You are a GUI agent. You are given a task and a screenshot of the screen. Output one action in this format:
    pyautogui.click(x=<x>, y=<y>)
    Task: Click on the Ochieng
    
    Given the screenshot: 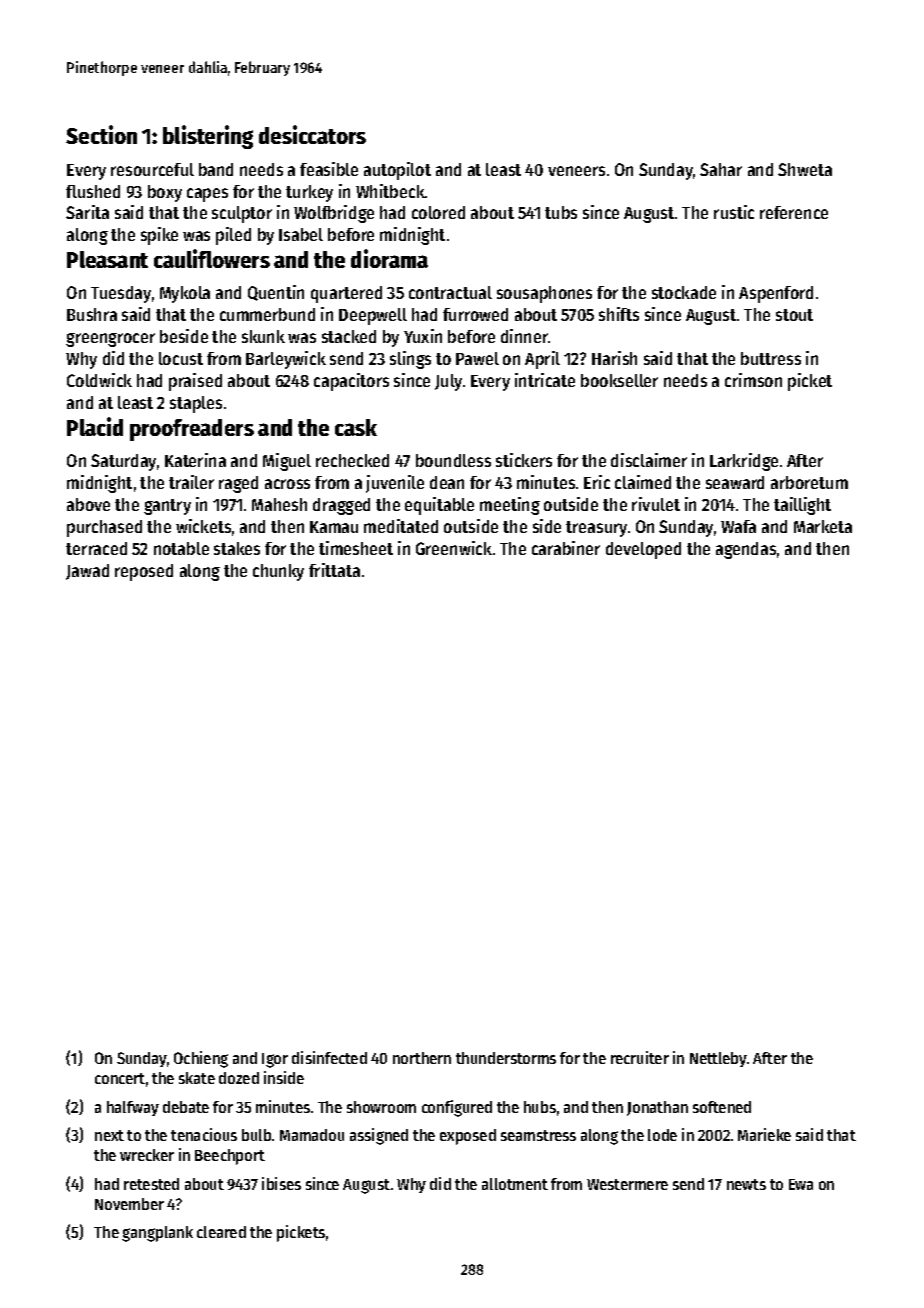 What is the action you would take?
    pyautogui.click(x=201, y=1059)
